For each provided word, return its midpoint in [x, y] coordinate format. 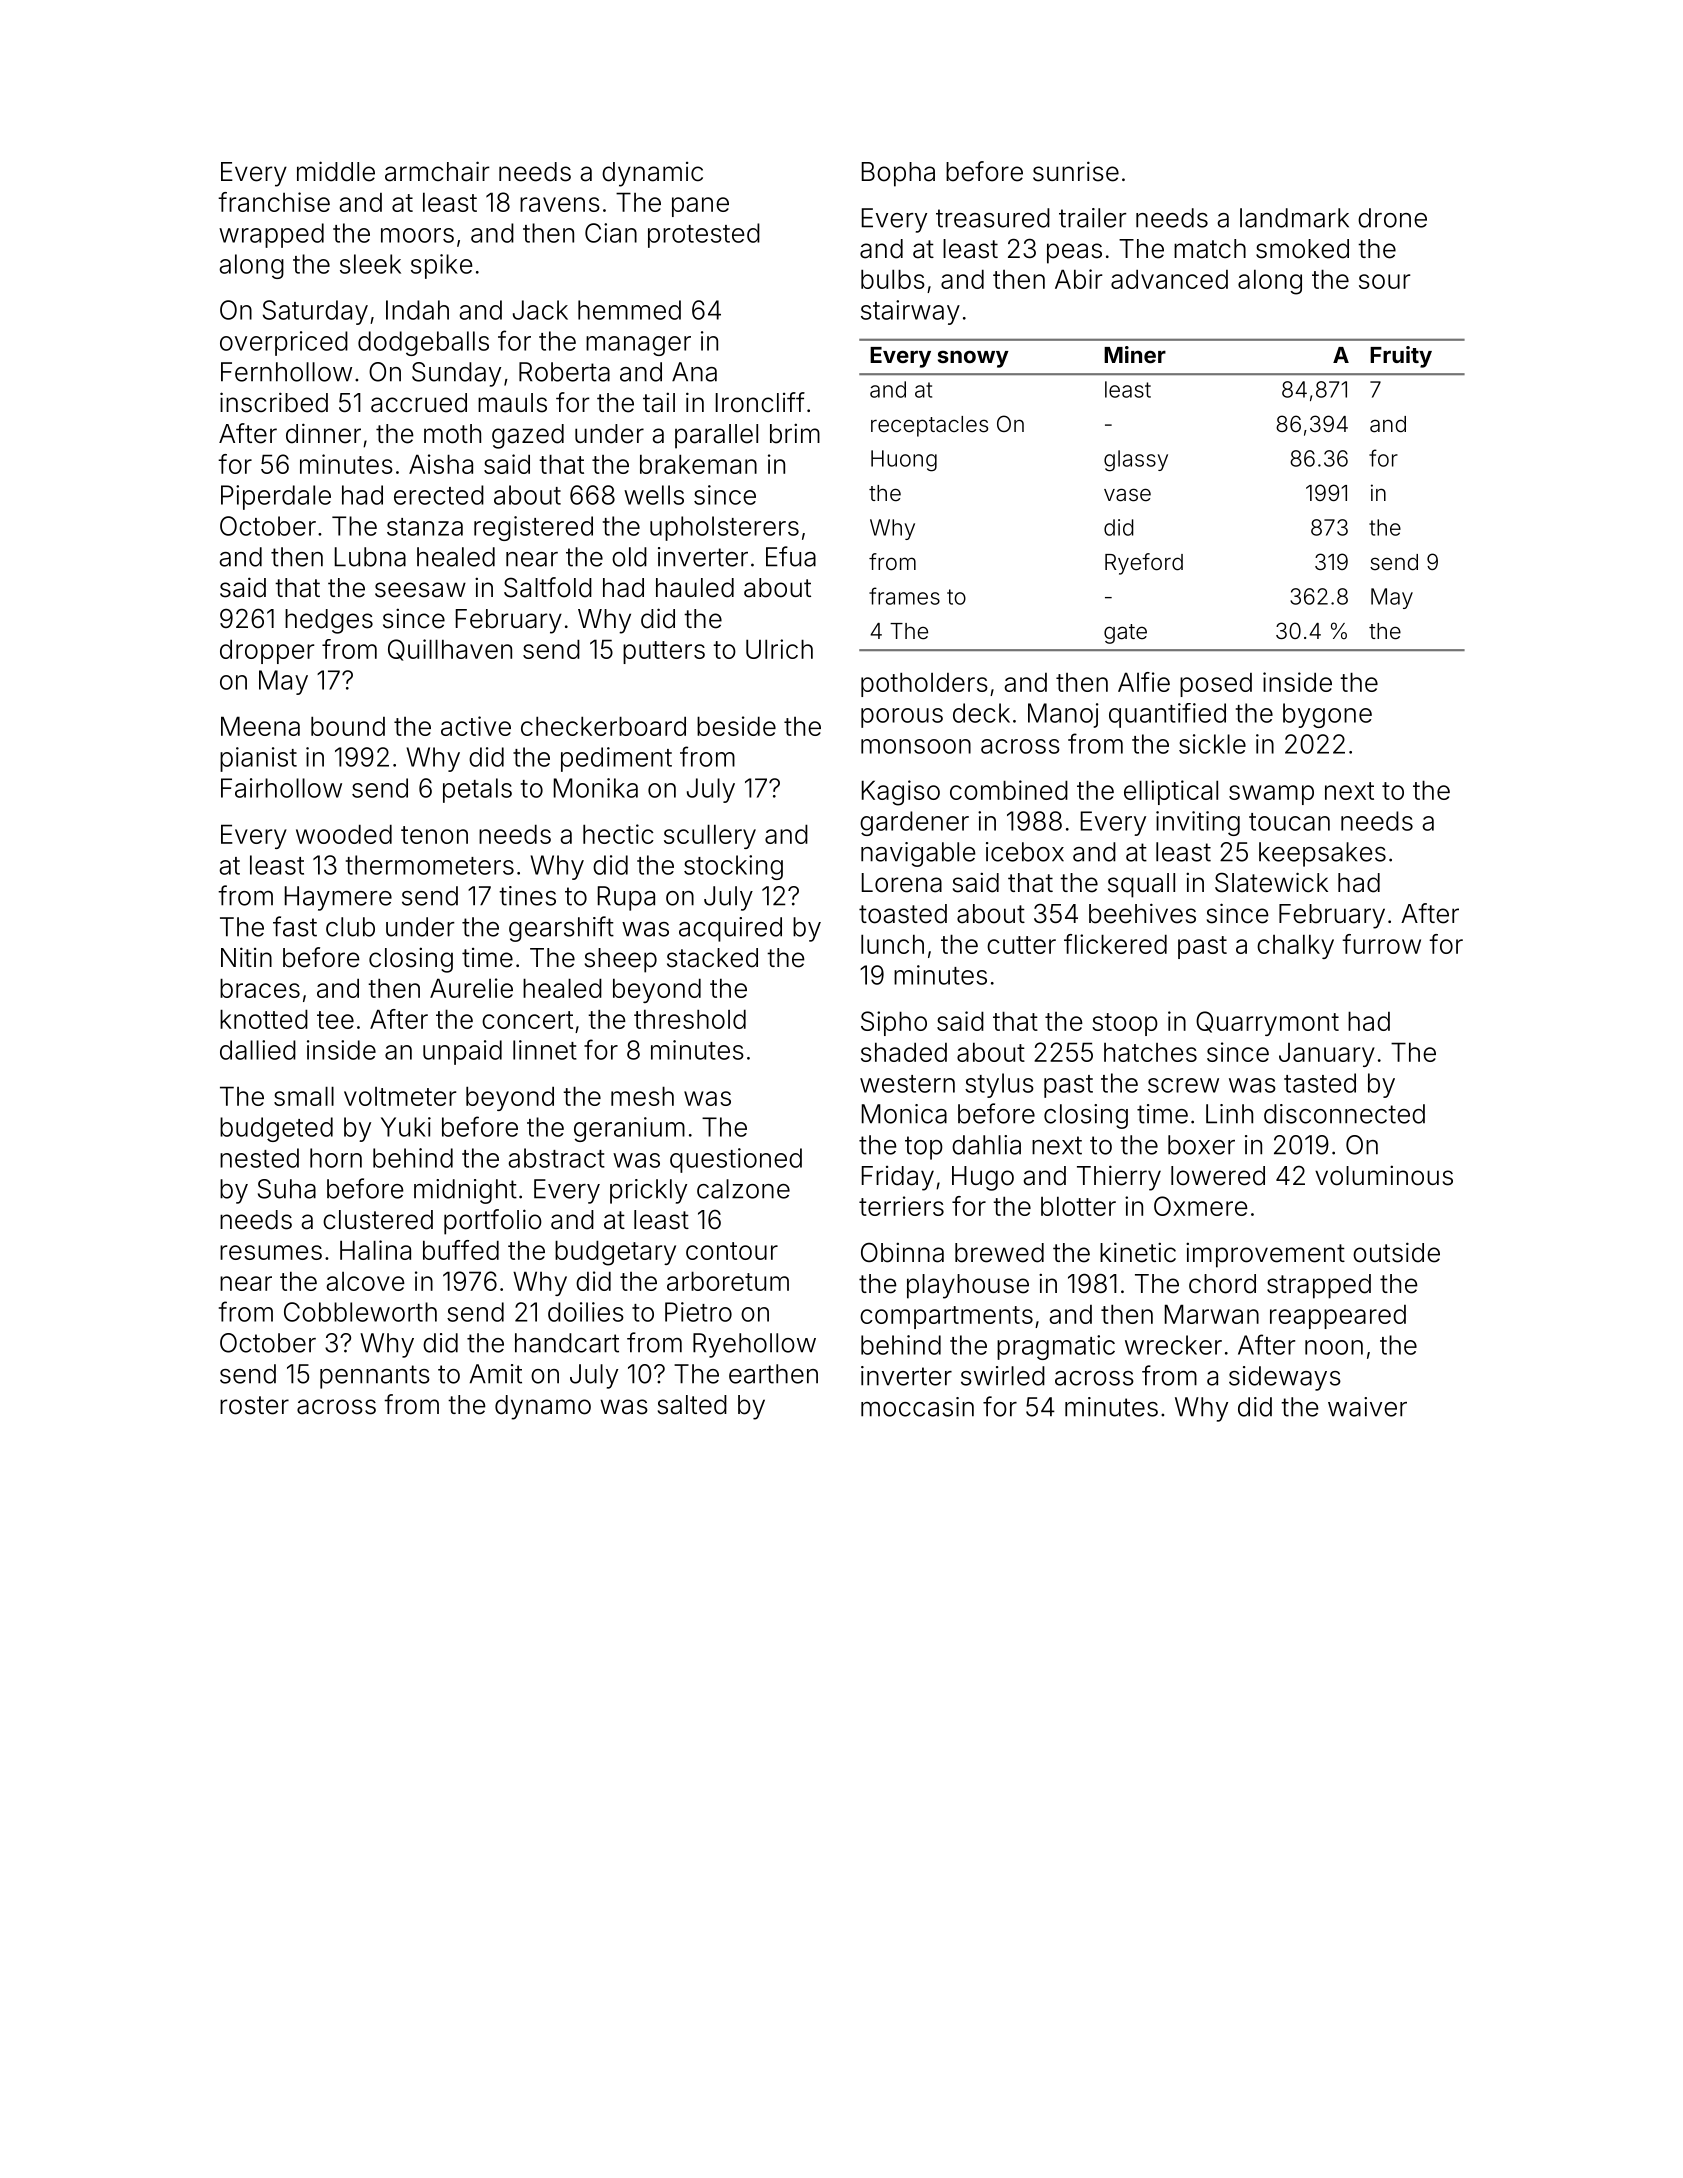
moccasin [917, 1407]
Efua [791, 556]
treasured [993, 218]
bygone [1327, 715]
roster [254, 1405]
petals [477, 790]
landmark [1294, 218]
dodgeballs [423, 343]
